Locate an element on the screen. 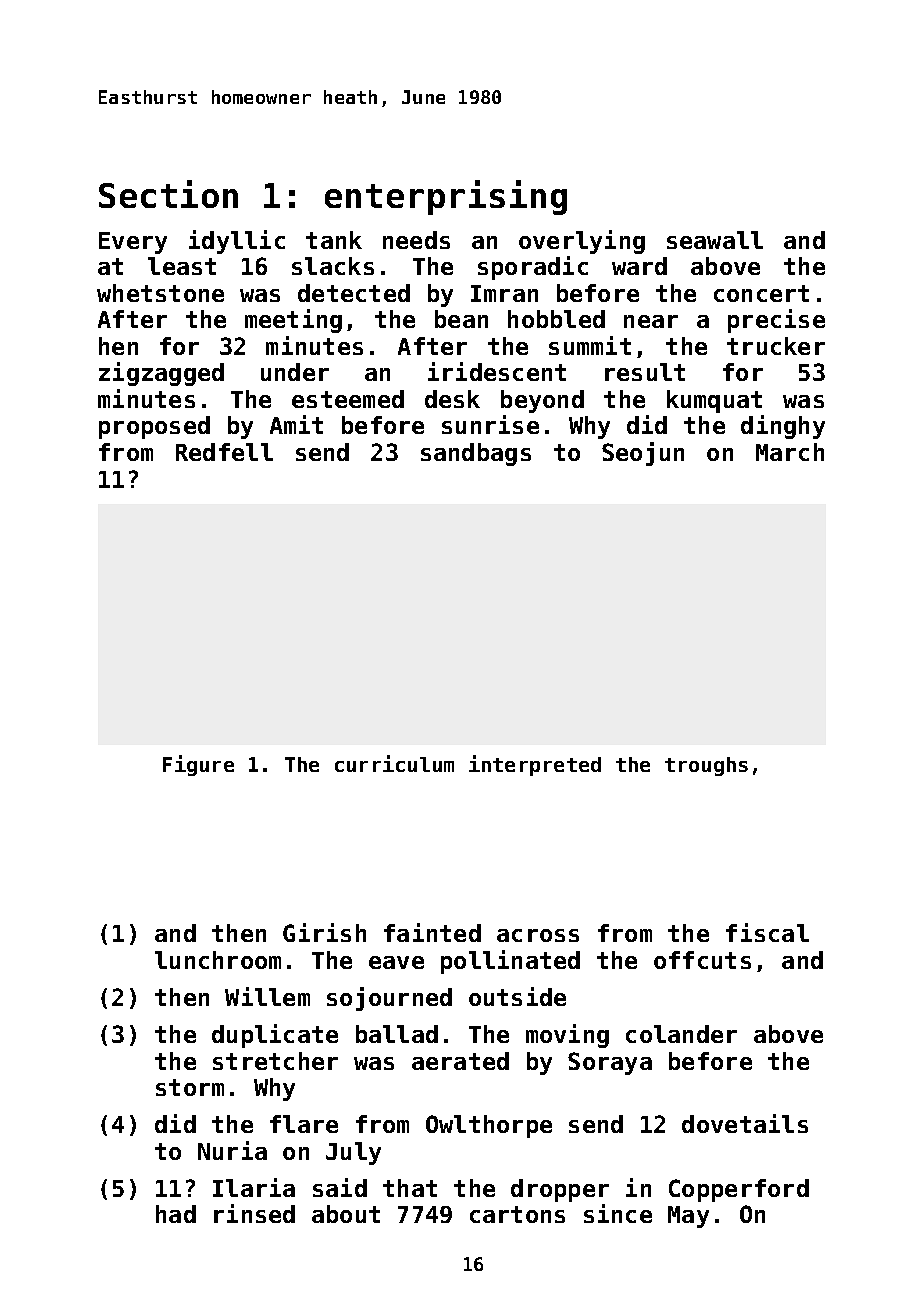 The image size is (924, 1311). dropper is located at coordinates (560, 1190).
